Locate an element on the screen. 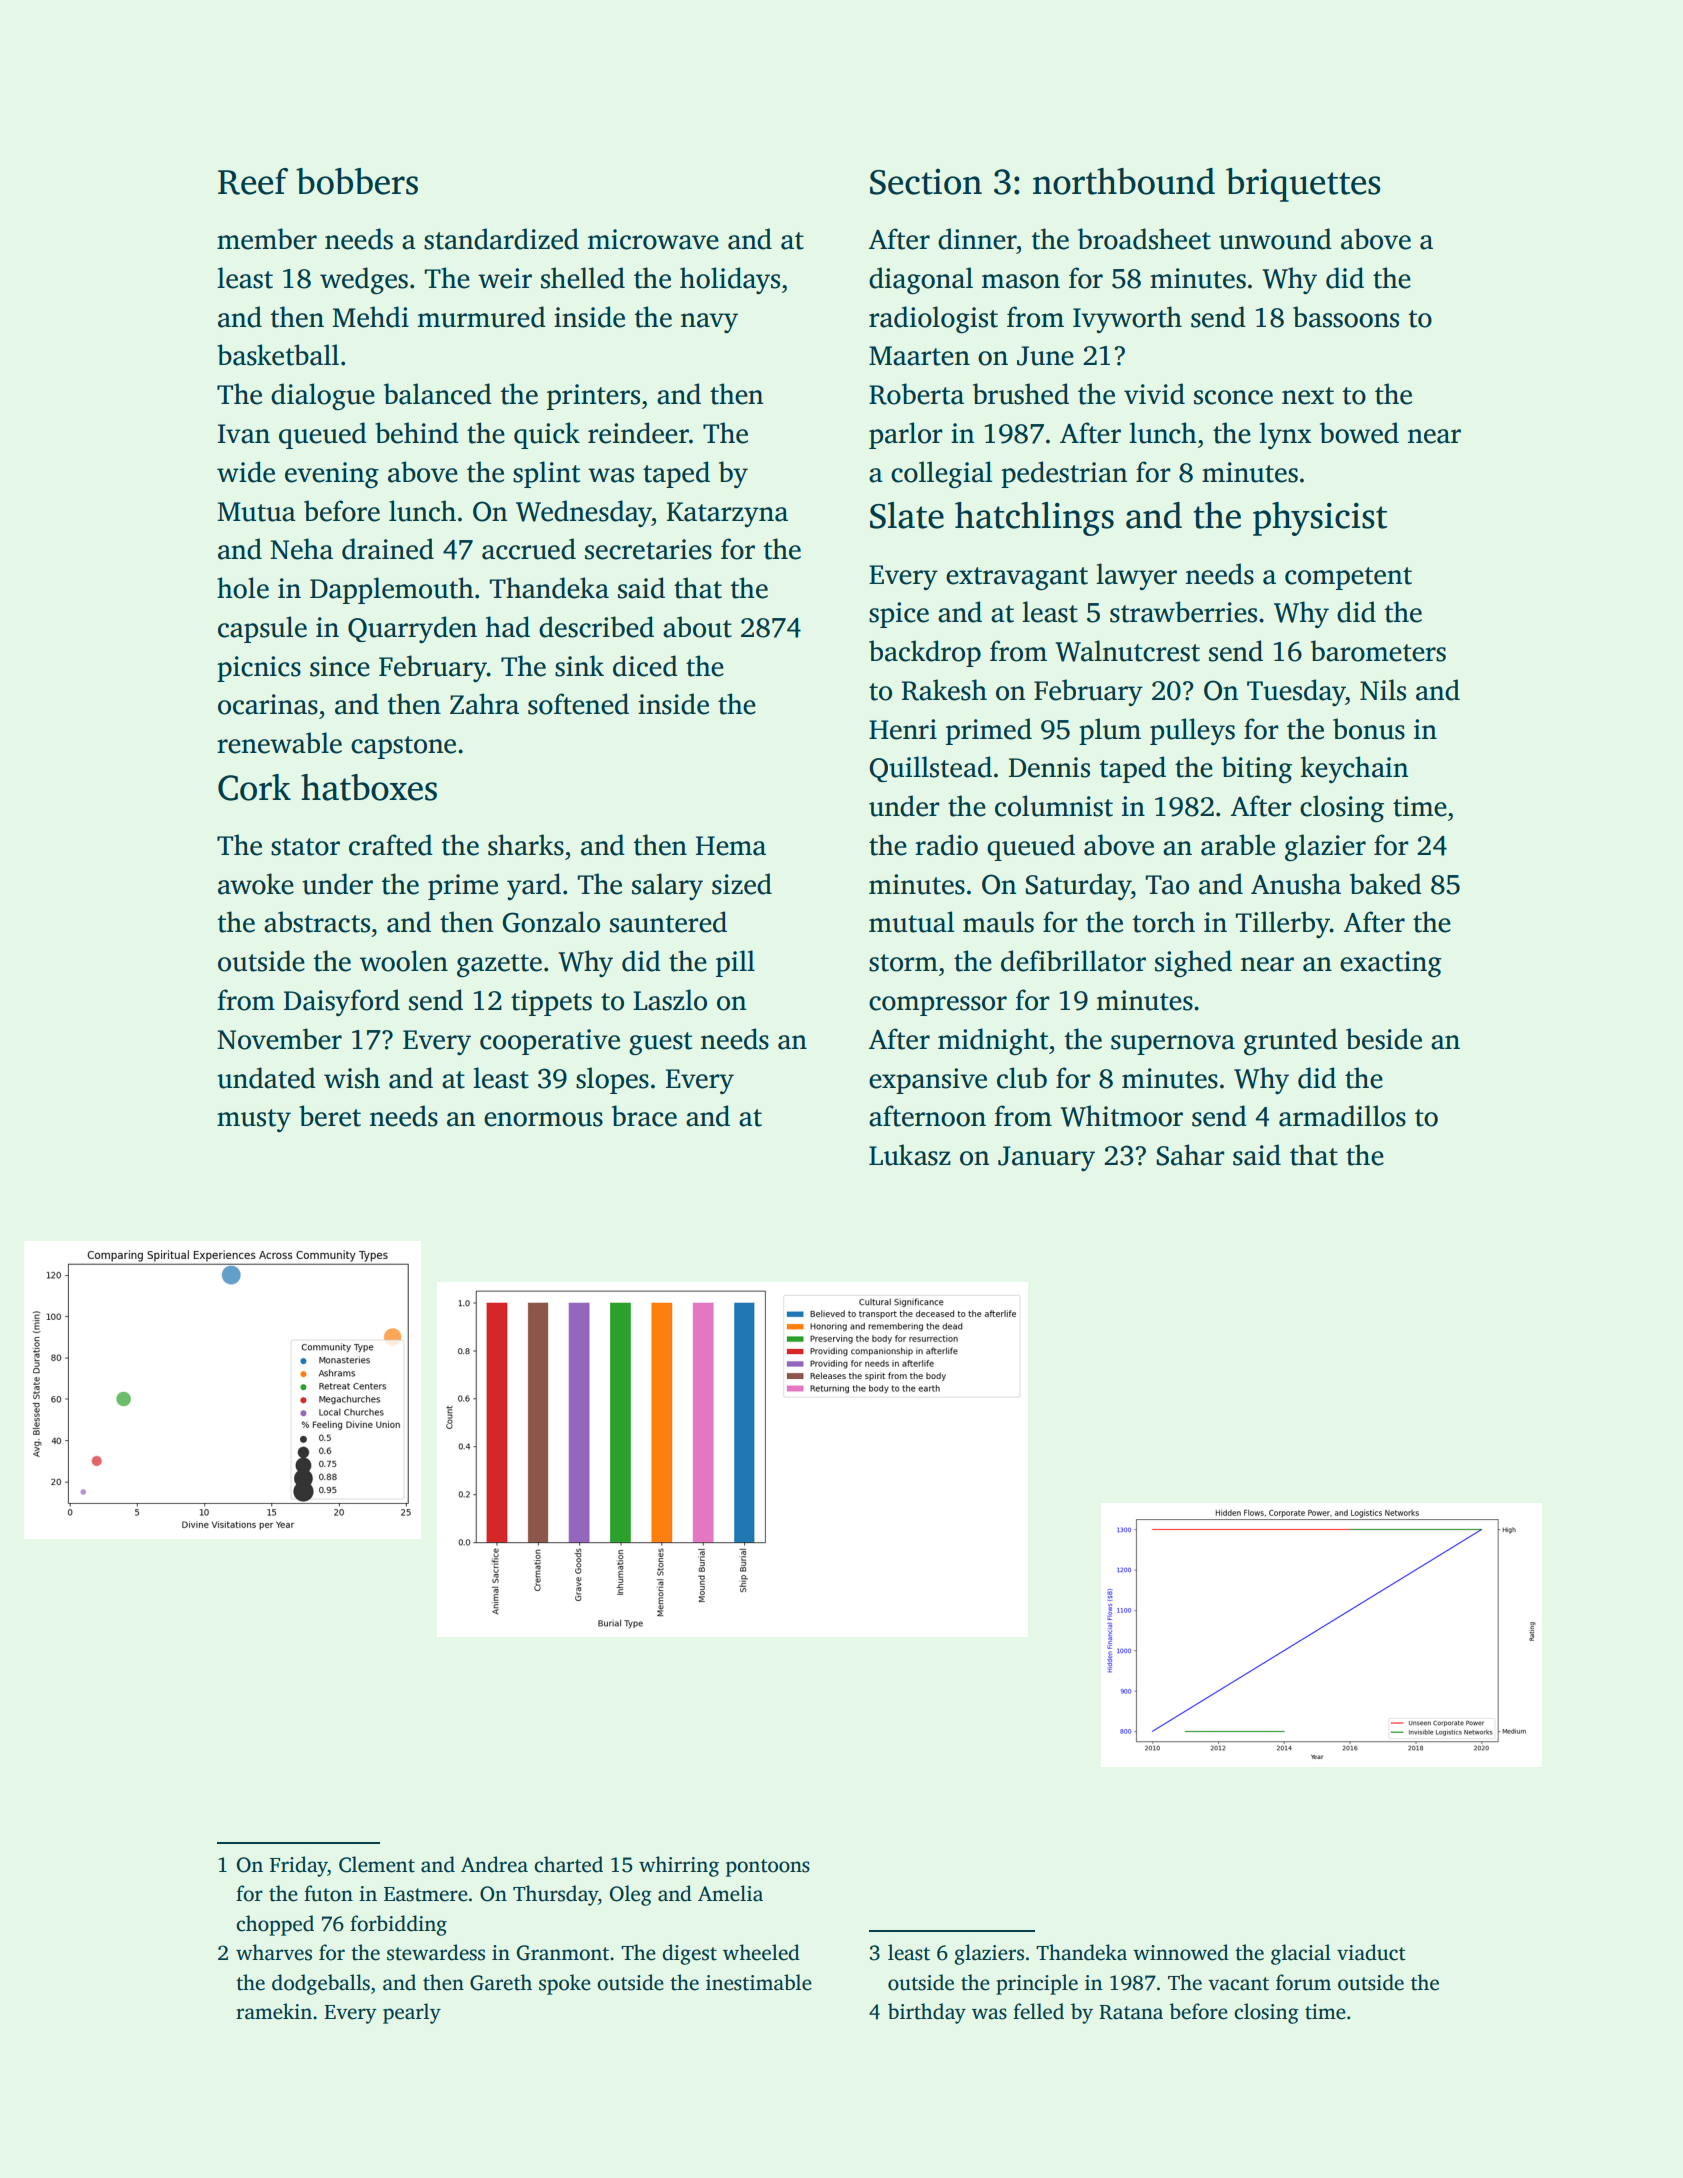 Image resolution: width=1683 pixels, height=2178 pixels. Cork is located at coordinates (254, 787).
